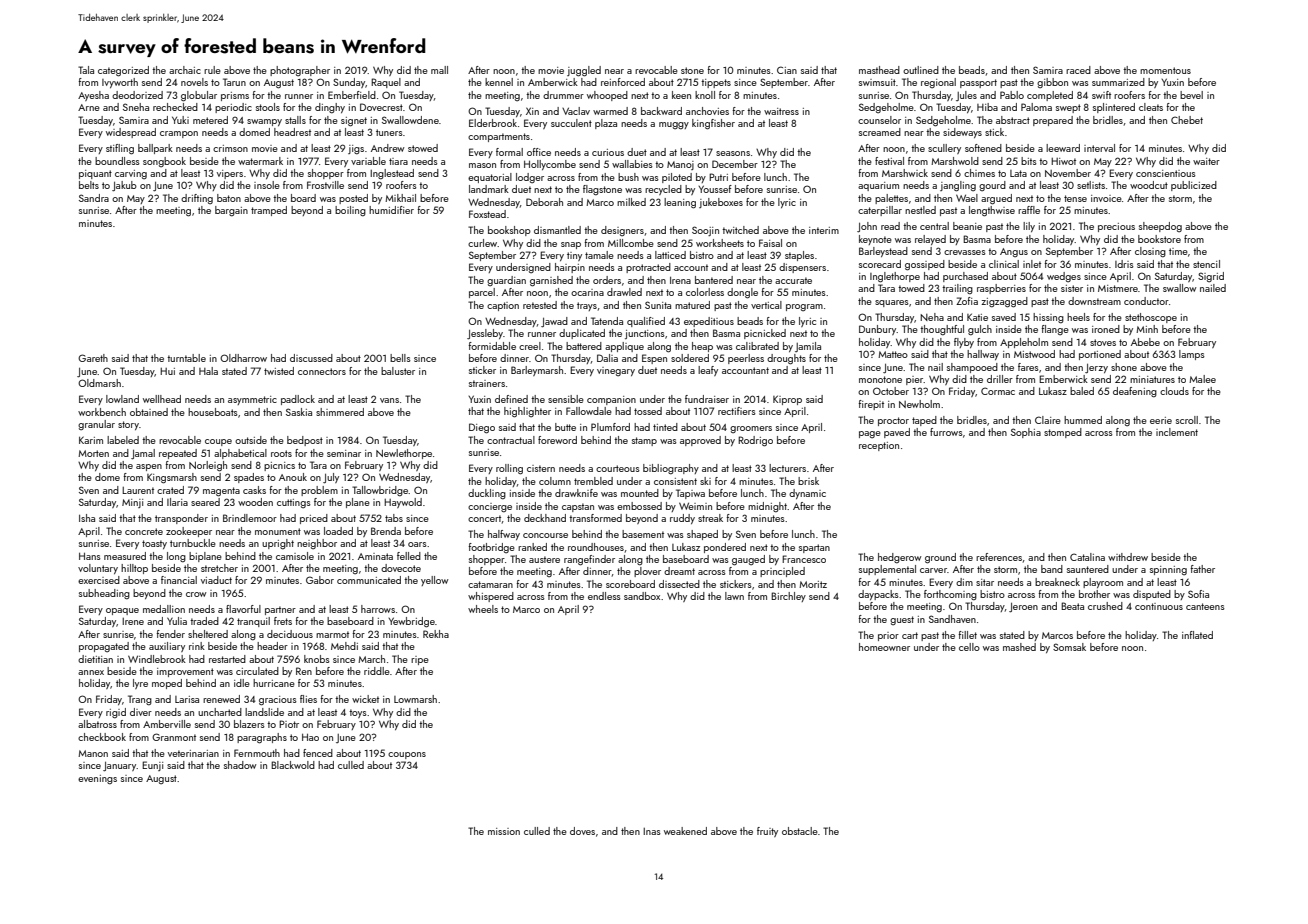  Describe the element at coordinates (93, 96) in the screenshot. I see `Ayesha` at that location.
